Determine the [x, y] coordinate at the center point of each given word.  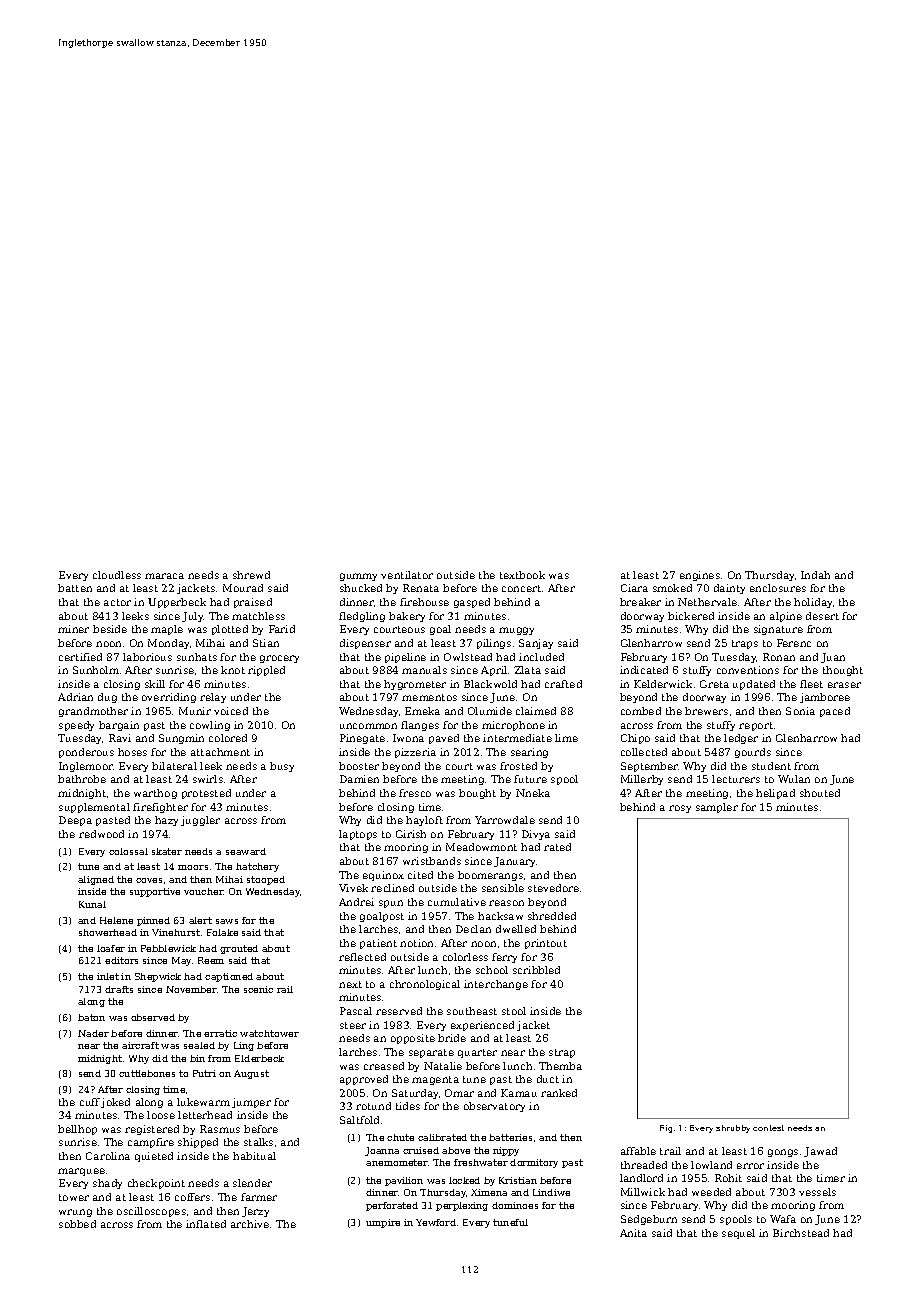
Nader [93, 1033]
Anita [633, 1233]
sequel [738, 1234]
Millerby [642, 780]
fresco [415, 793]
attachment [220, 752]
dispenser [365, 644]
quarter [477, 1053]
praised [253, 603]
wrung [75, 1213]
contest [768, 1128]
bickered [691, 616]
